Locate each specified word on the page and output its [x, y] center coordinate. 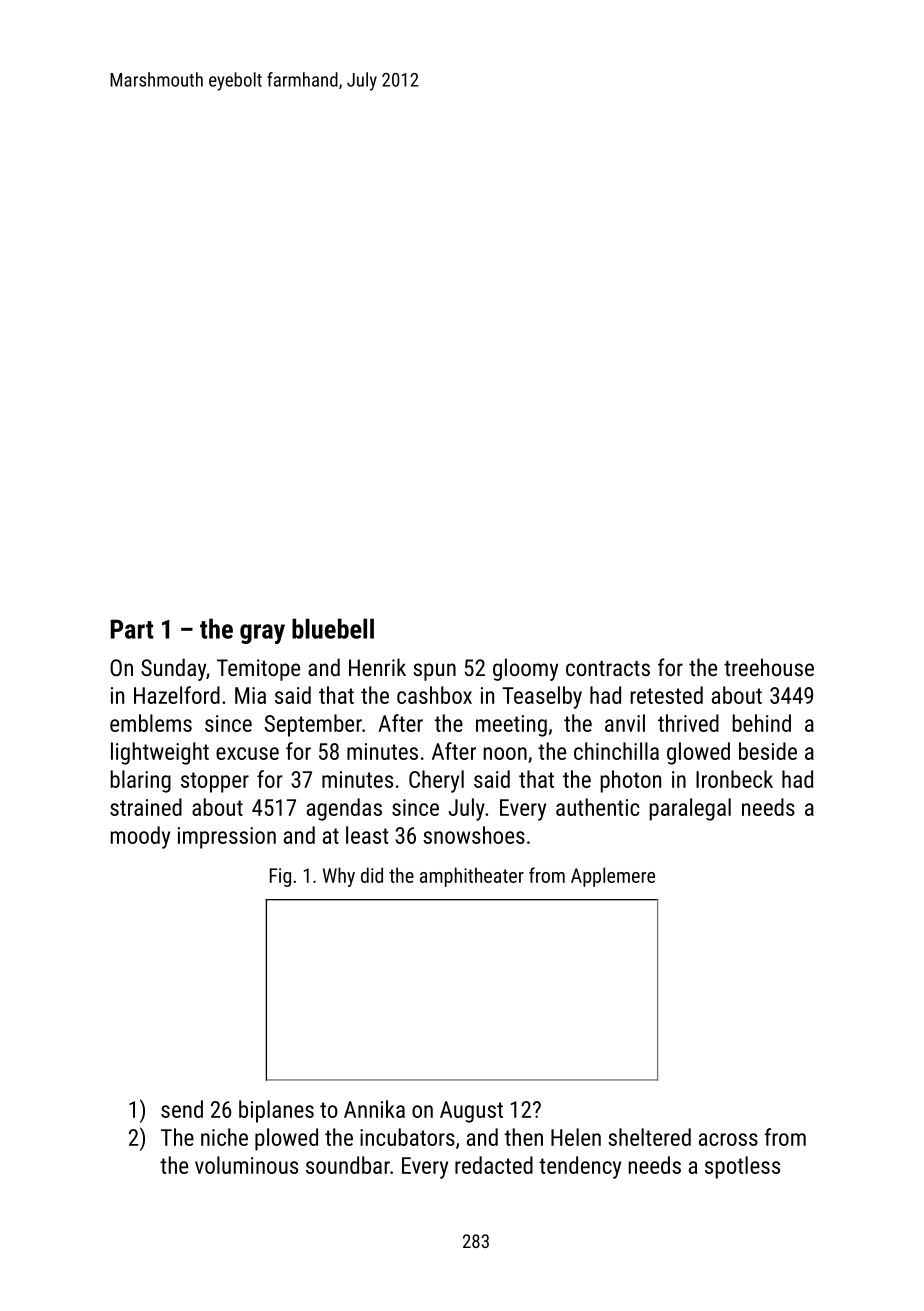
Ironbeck [734, 779]
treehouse [769, 667]
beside [768, 751]
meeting [511, 726]
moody [140, 837]
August [471, 1112]
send [182, 1109]
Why [339, 877]
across [728, 1139]
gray [262, 634]
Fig [280, 877]
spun [435, 672]
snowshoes [474, 835]
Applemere [613, 877]
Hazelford [177, 695]
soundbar [348, 1165]
